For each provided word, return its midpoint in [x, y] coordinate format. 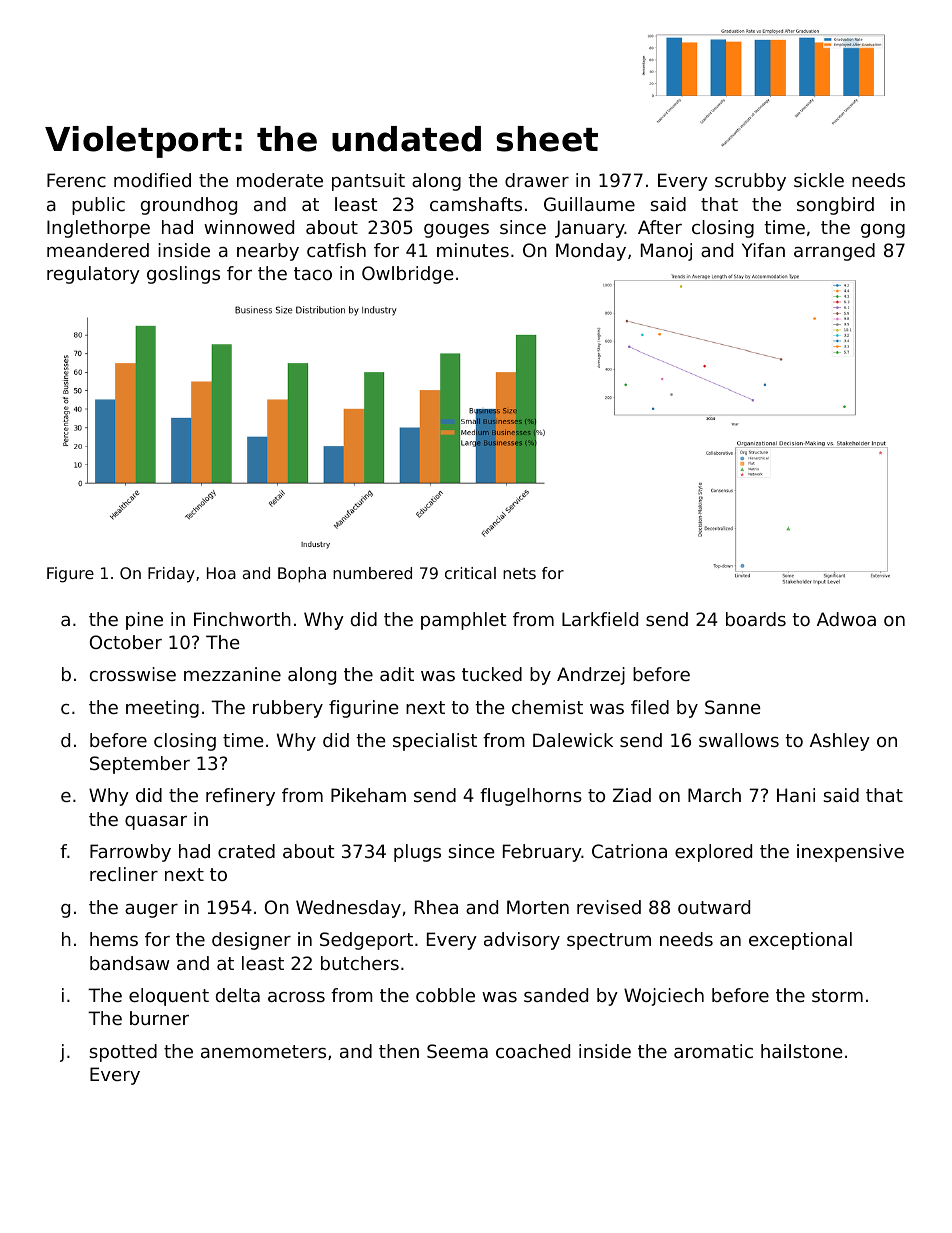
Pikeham [368, 795]
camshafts [476, 204]
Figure [70, 575]
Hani [796, 795]
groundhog [189, 206]
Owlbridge [408, 275]
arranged [834, 252]
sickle [819, 180]
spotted [123, 1053]
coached [533, 1051]
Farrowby [130, 853]
